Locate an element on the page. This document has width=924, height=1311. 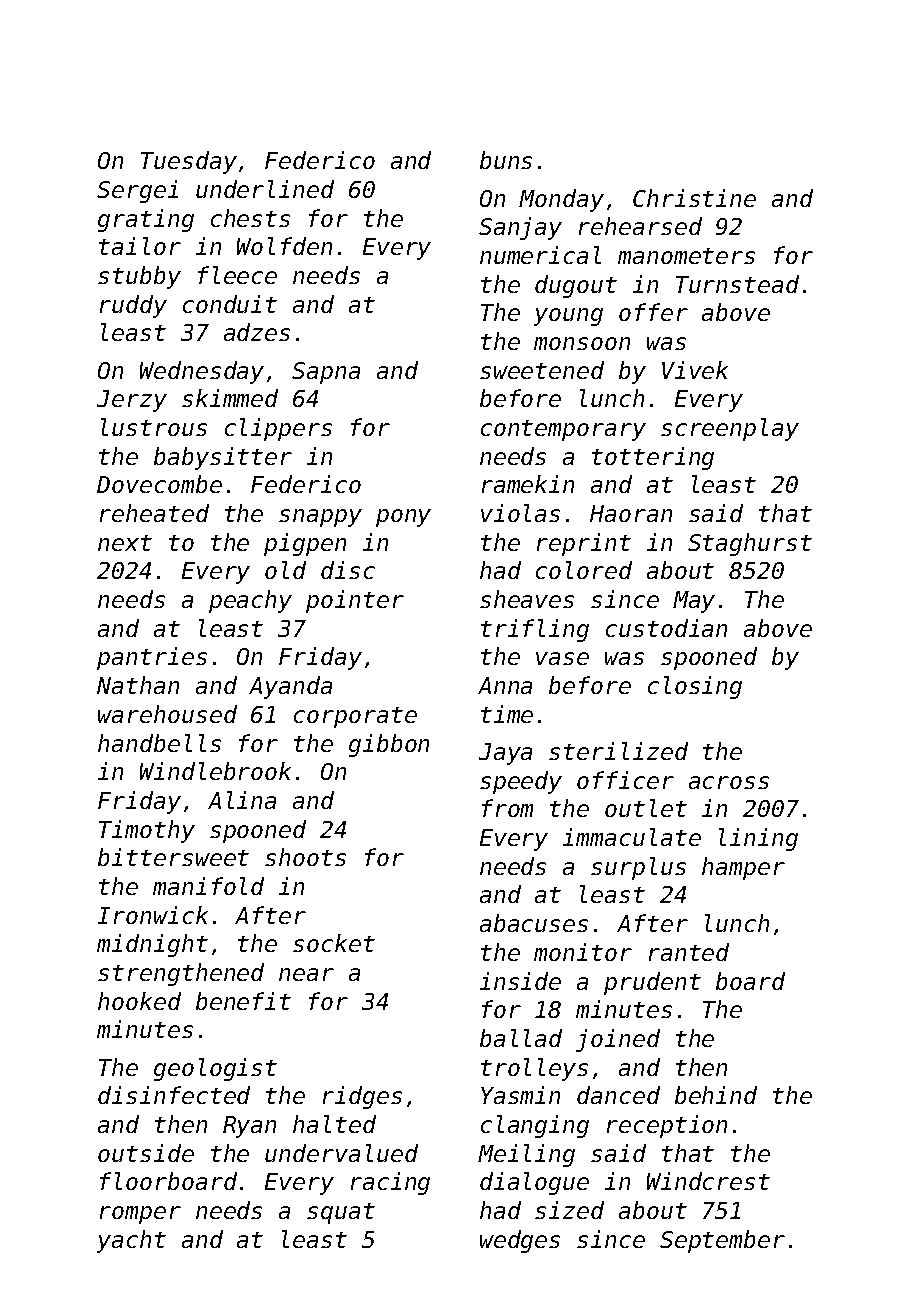
vase is located at coordinates (562, 658).
